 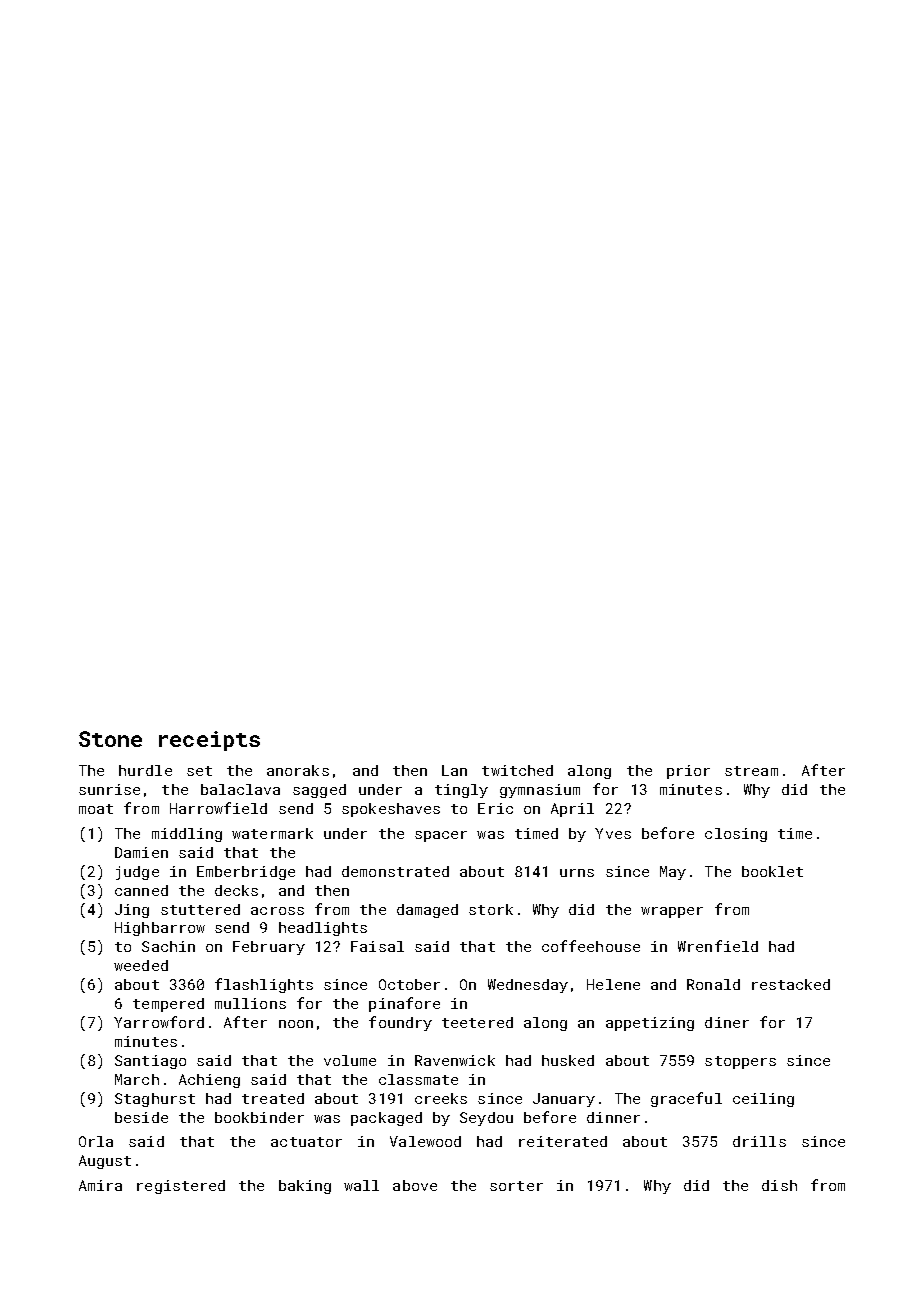 What do you see at coordinates (740, 1062) in the screenshot?
I see `stoppers` at bounding box center [740, 1062].
